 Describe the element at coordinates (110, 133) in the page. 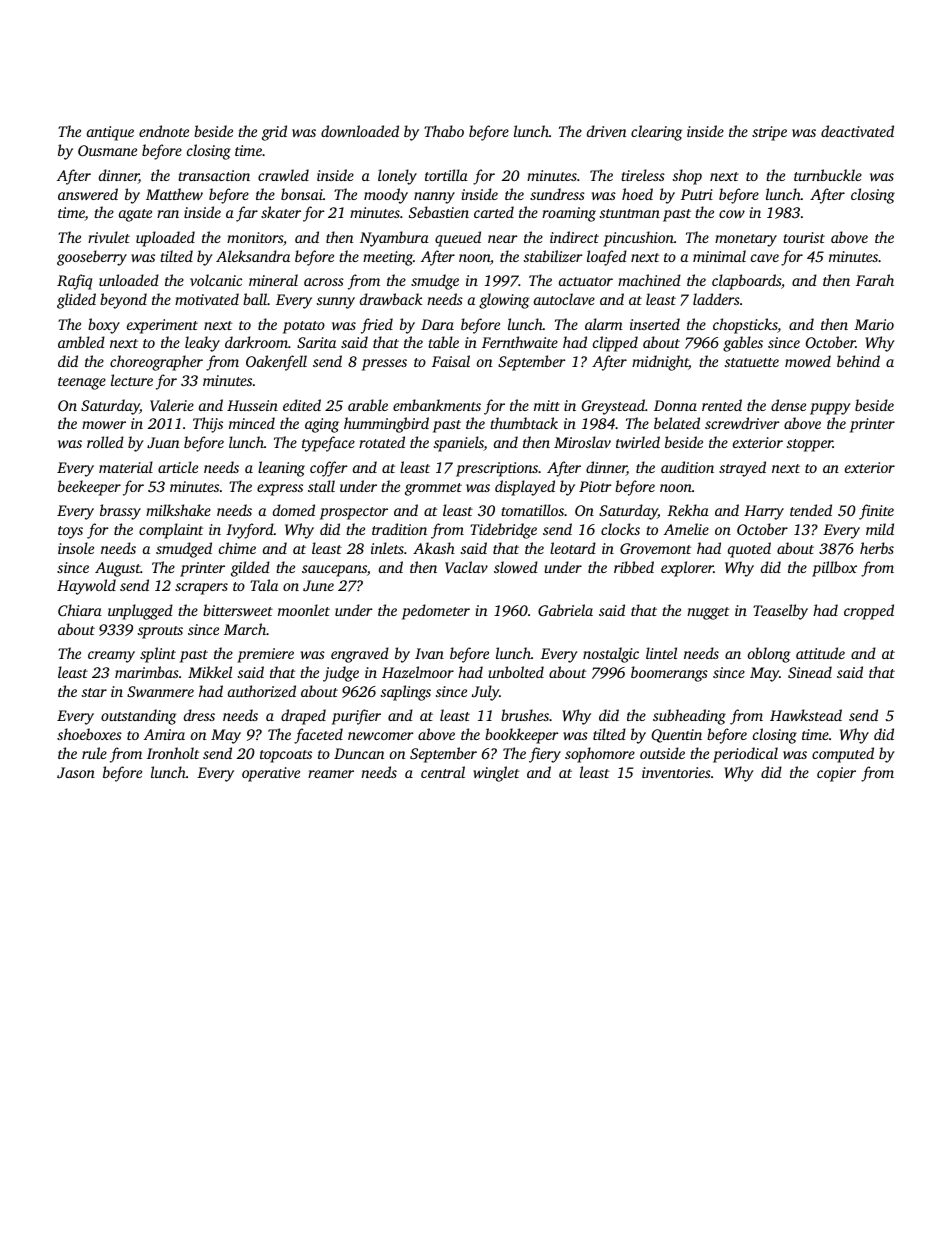

I see `antique` at that location.
